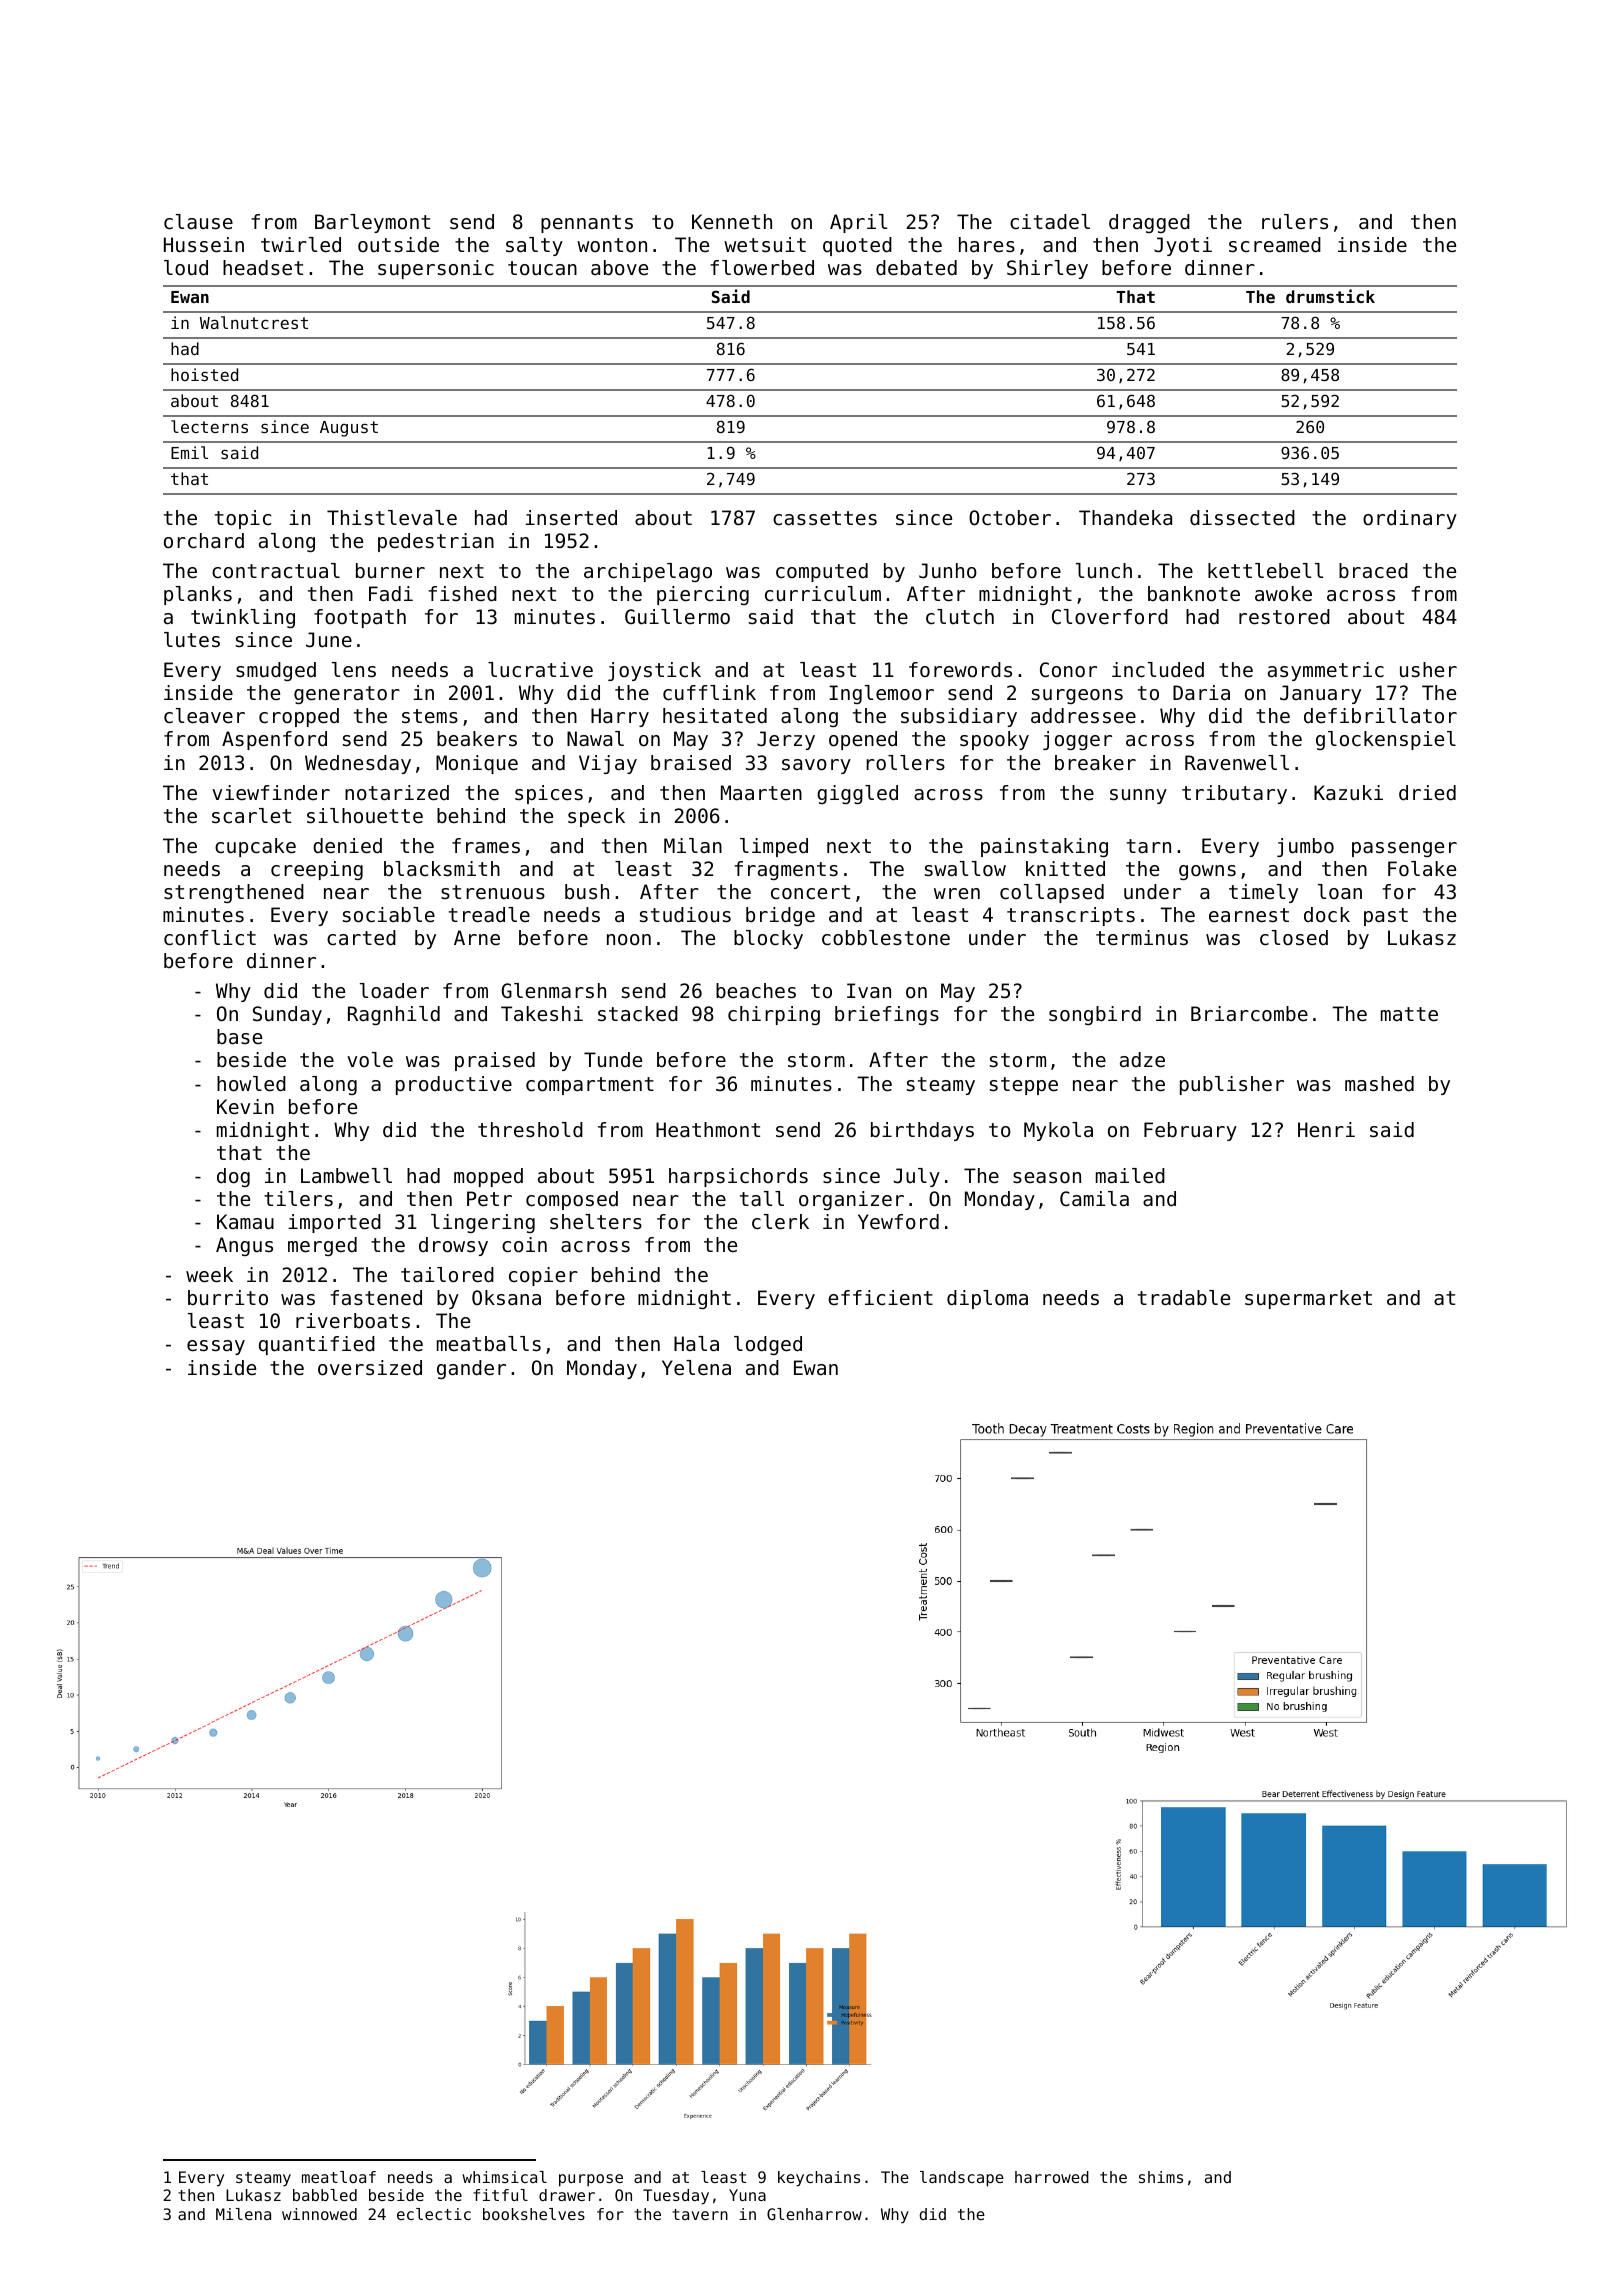 This screenshot has width=1620, height=2292. I want to click on smudged, so click(276, 671).
